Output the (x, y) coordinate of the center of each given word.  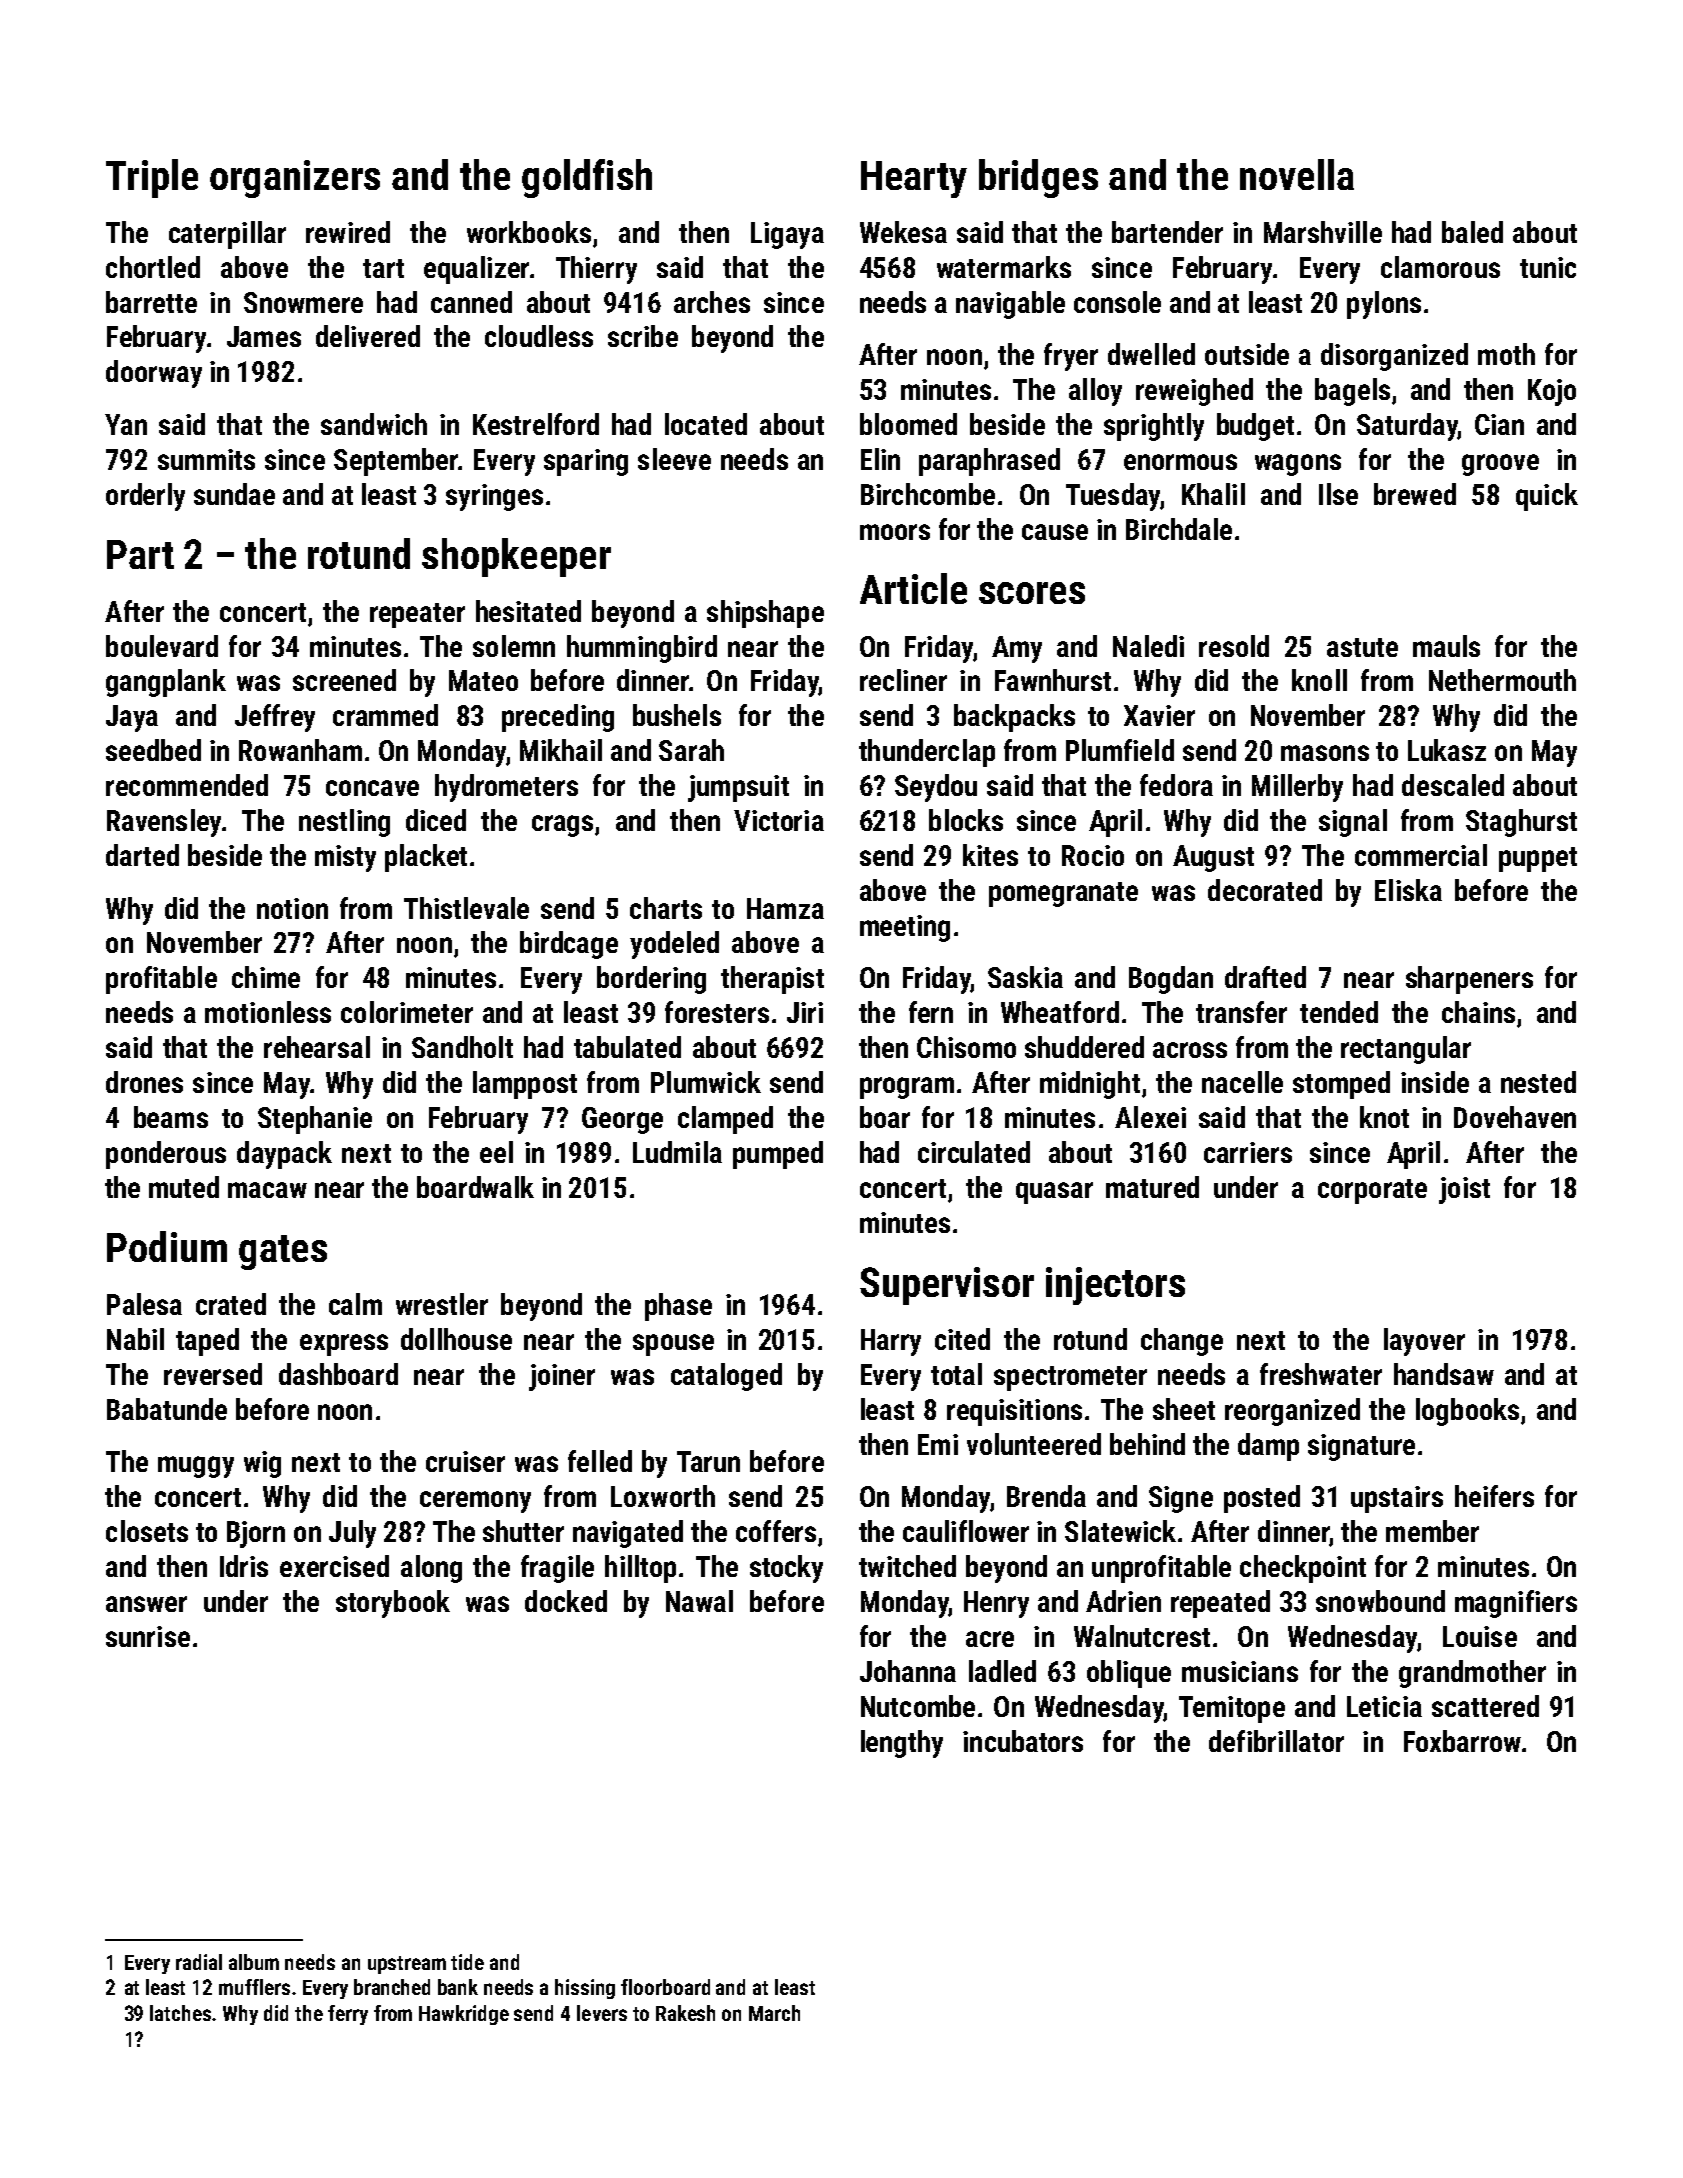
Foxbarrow (1462, 1741)
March (774, 2013)
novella (1297, 174)
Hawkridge (464, 2015)
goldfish (587, 178)
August (1213, 858)
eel (496, 1152)
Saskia (1025, 977)
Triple (152, 178)
